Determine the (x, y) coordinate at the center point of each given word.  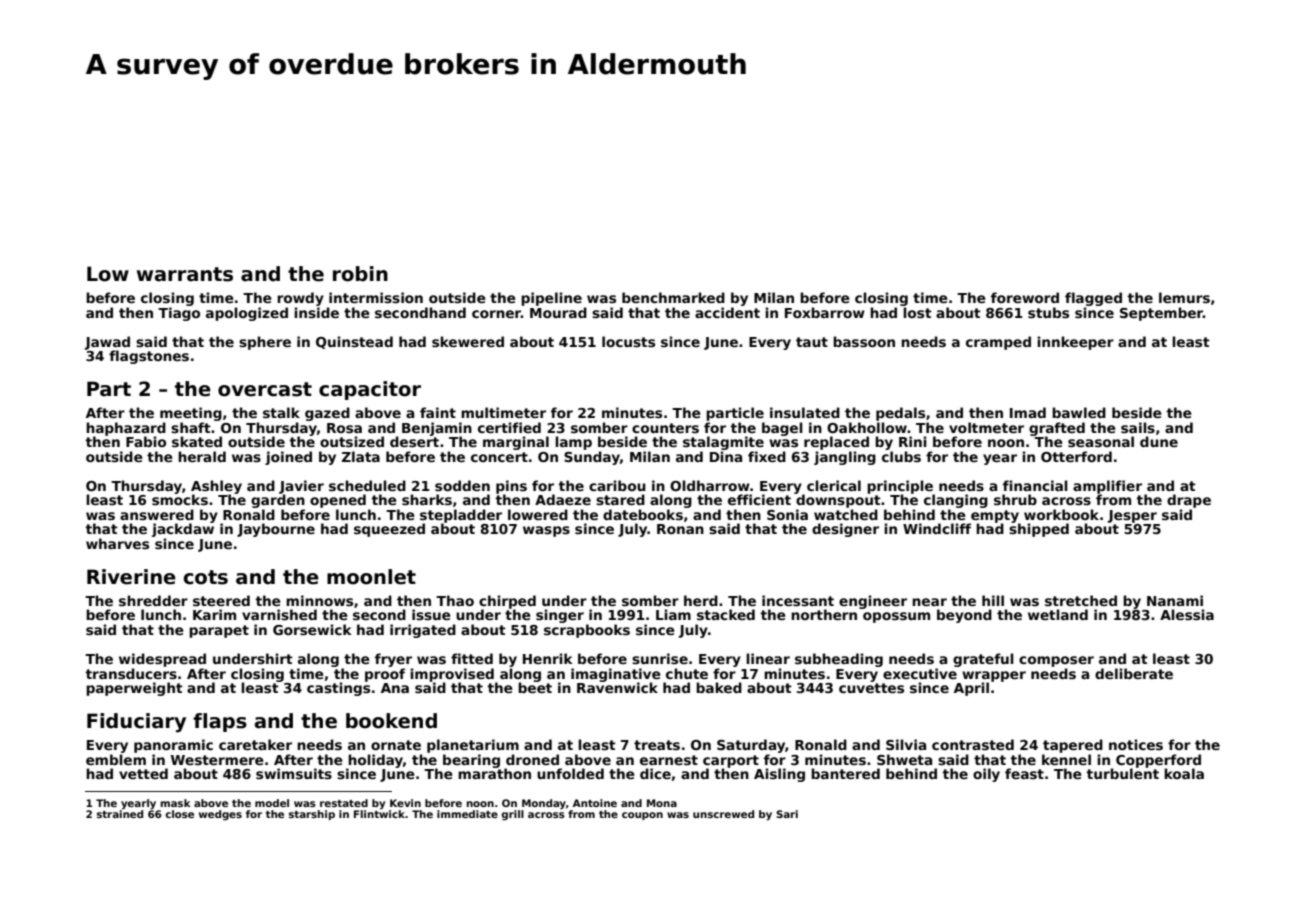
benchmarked (673, 297)
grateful (983, 660)
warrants (185, 274)
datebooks (643, 514)
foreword (1025, 297)
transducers (131, 673)
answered (157, 514)
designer (845, 530)
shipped (1039, 530)
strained (120, 814)
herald (202, 456)
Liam (673, 614)
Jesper (1132, 516)
